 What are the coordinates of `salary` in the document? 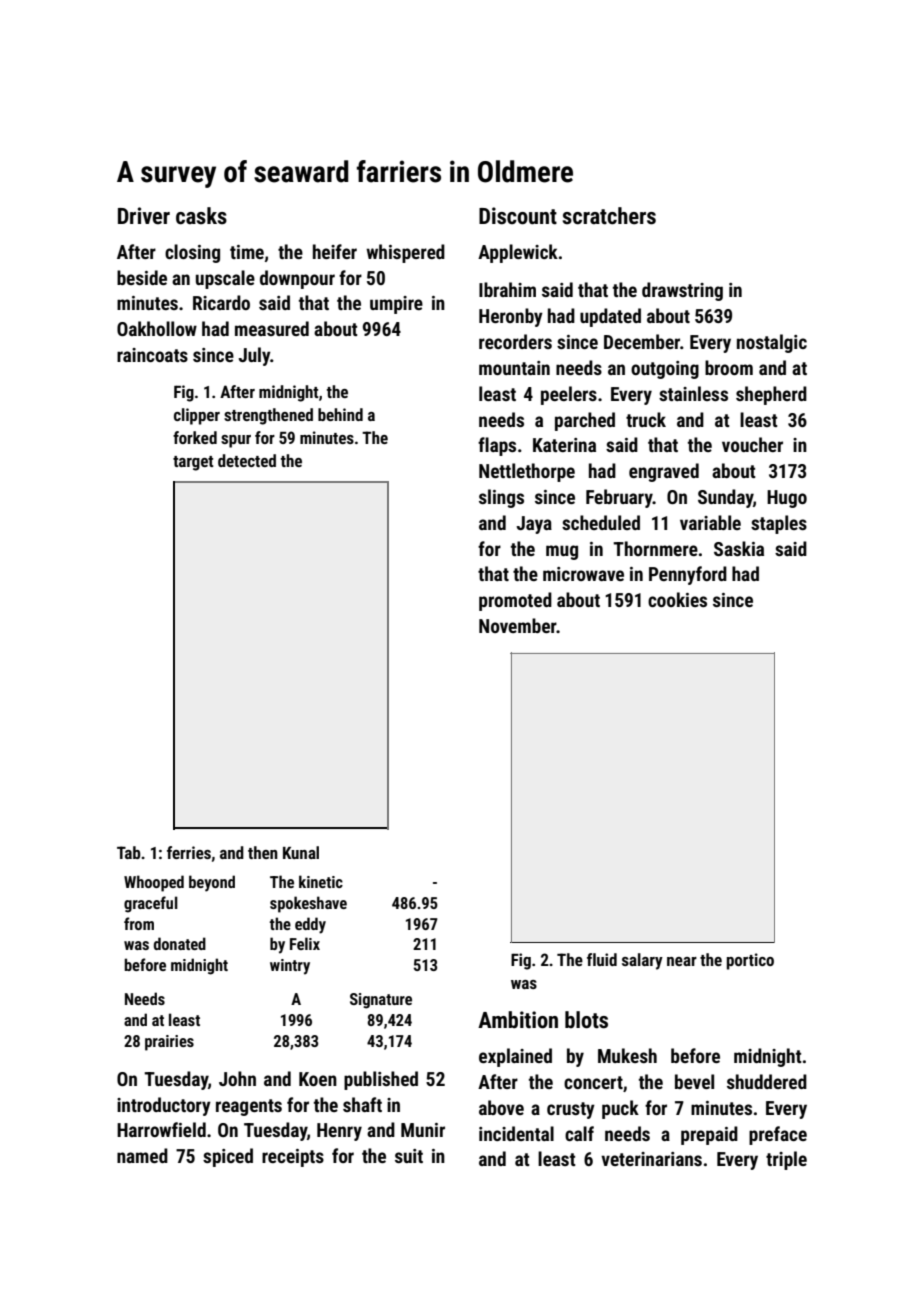 It's located at (642, 961).
